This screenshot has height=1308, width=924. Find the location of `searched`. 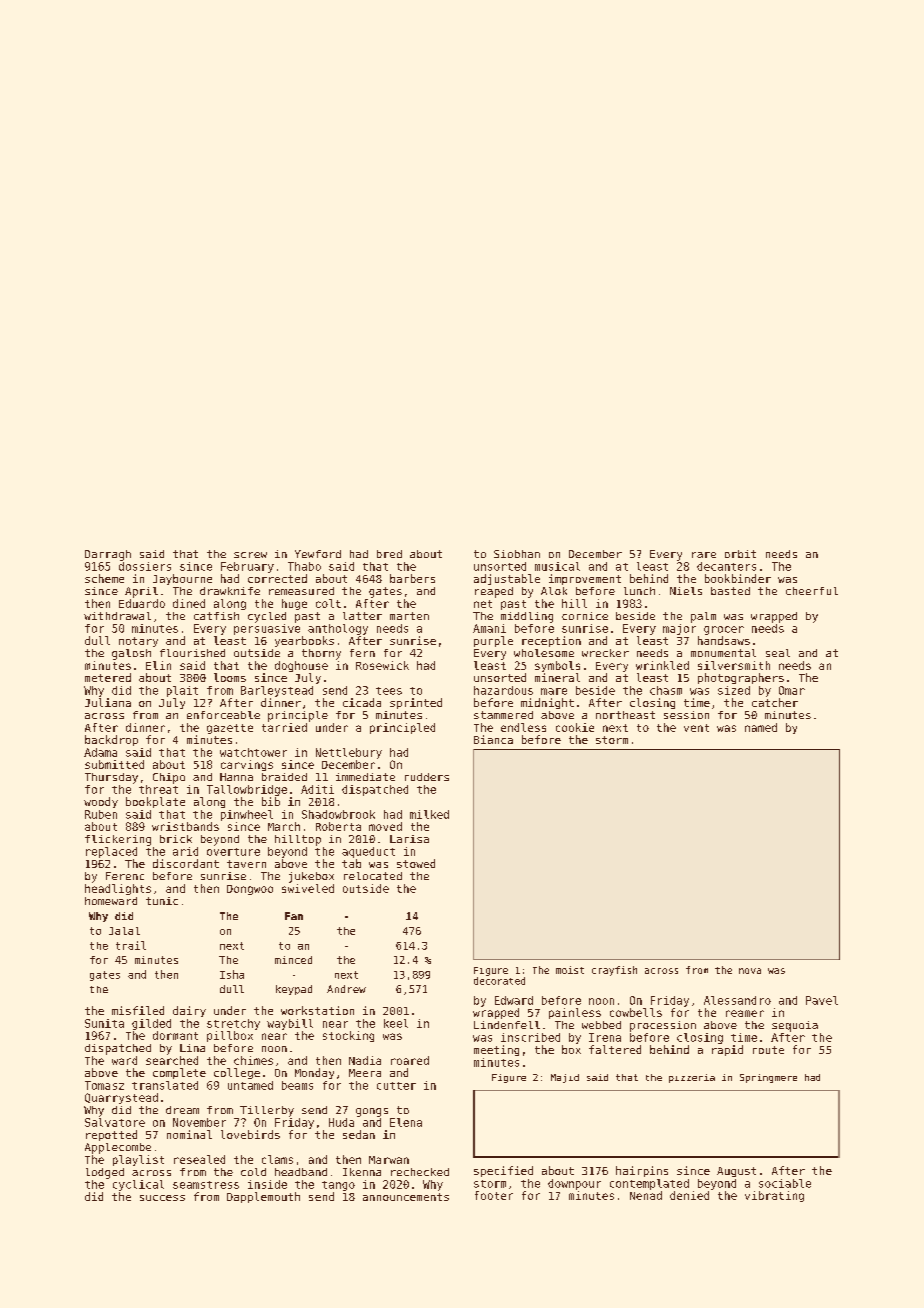

searched is located at coordinates (172, 1060).
